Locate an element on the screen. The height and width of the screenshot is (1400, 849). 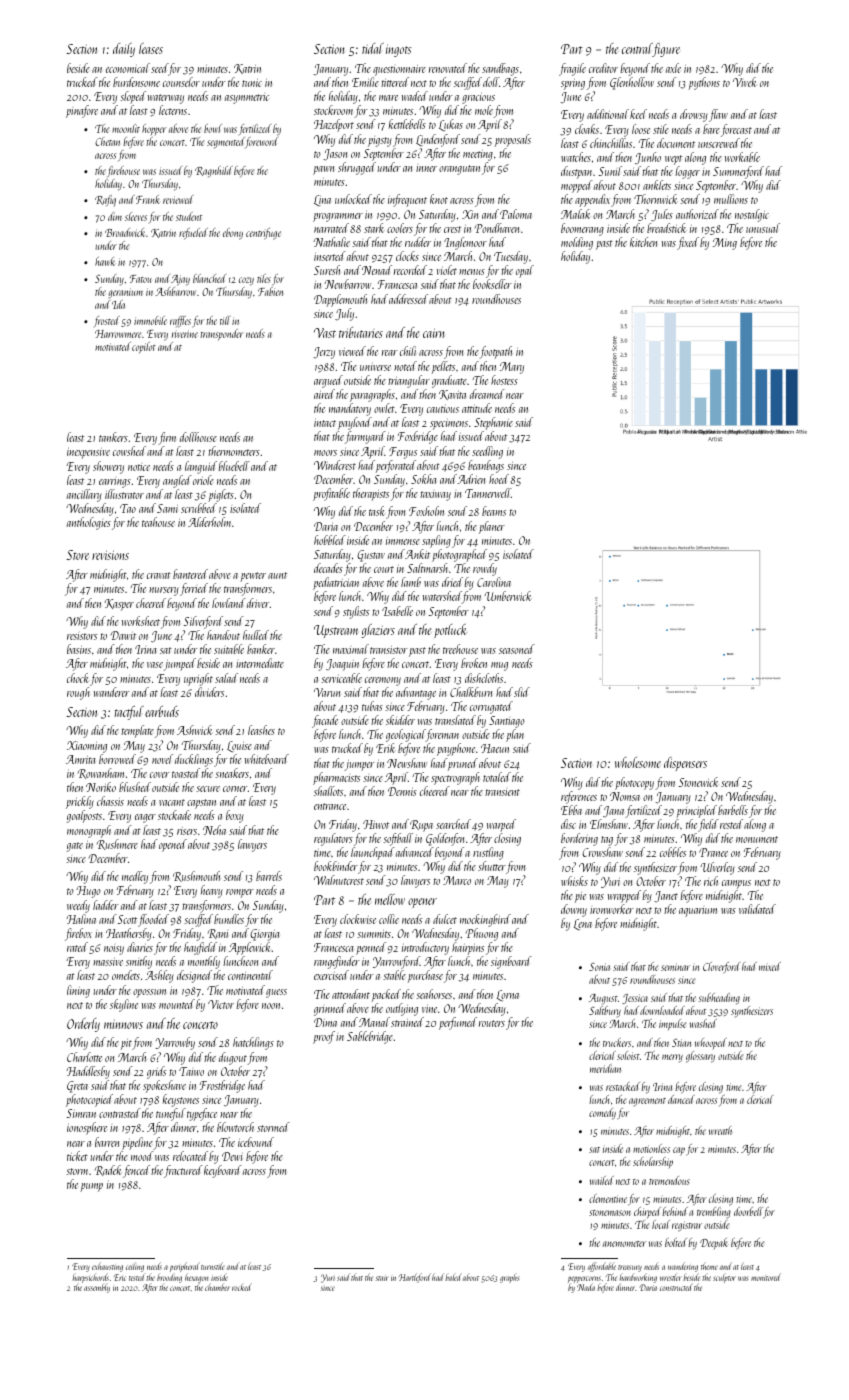
meridian is located at coordinates (605, 1068).
